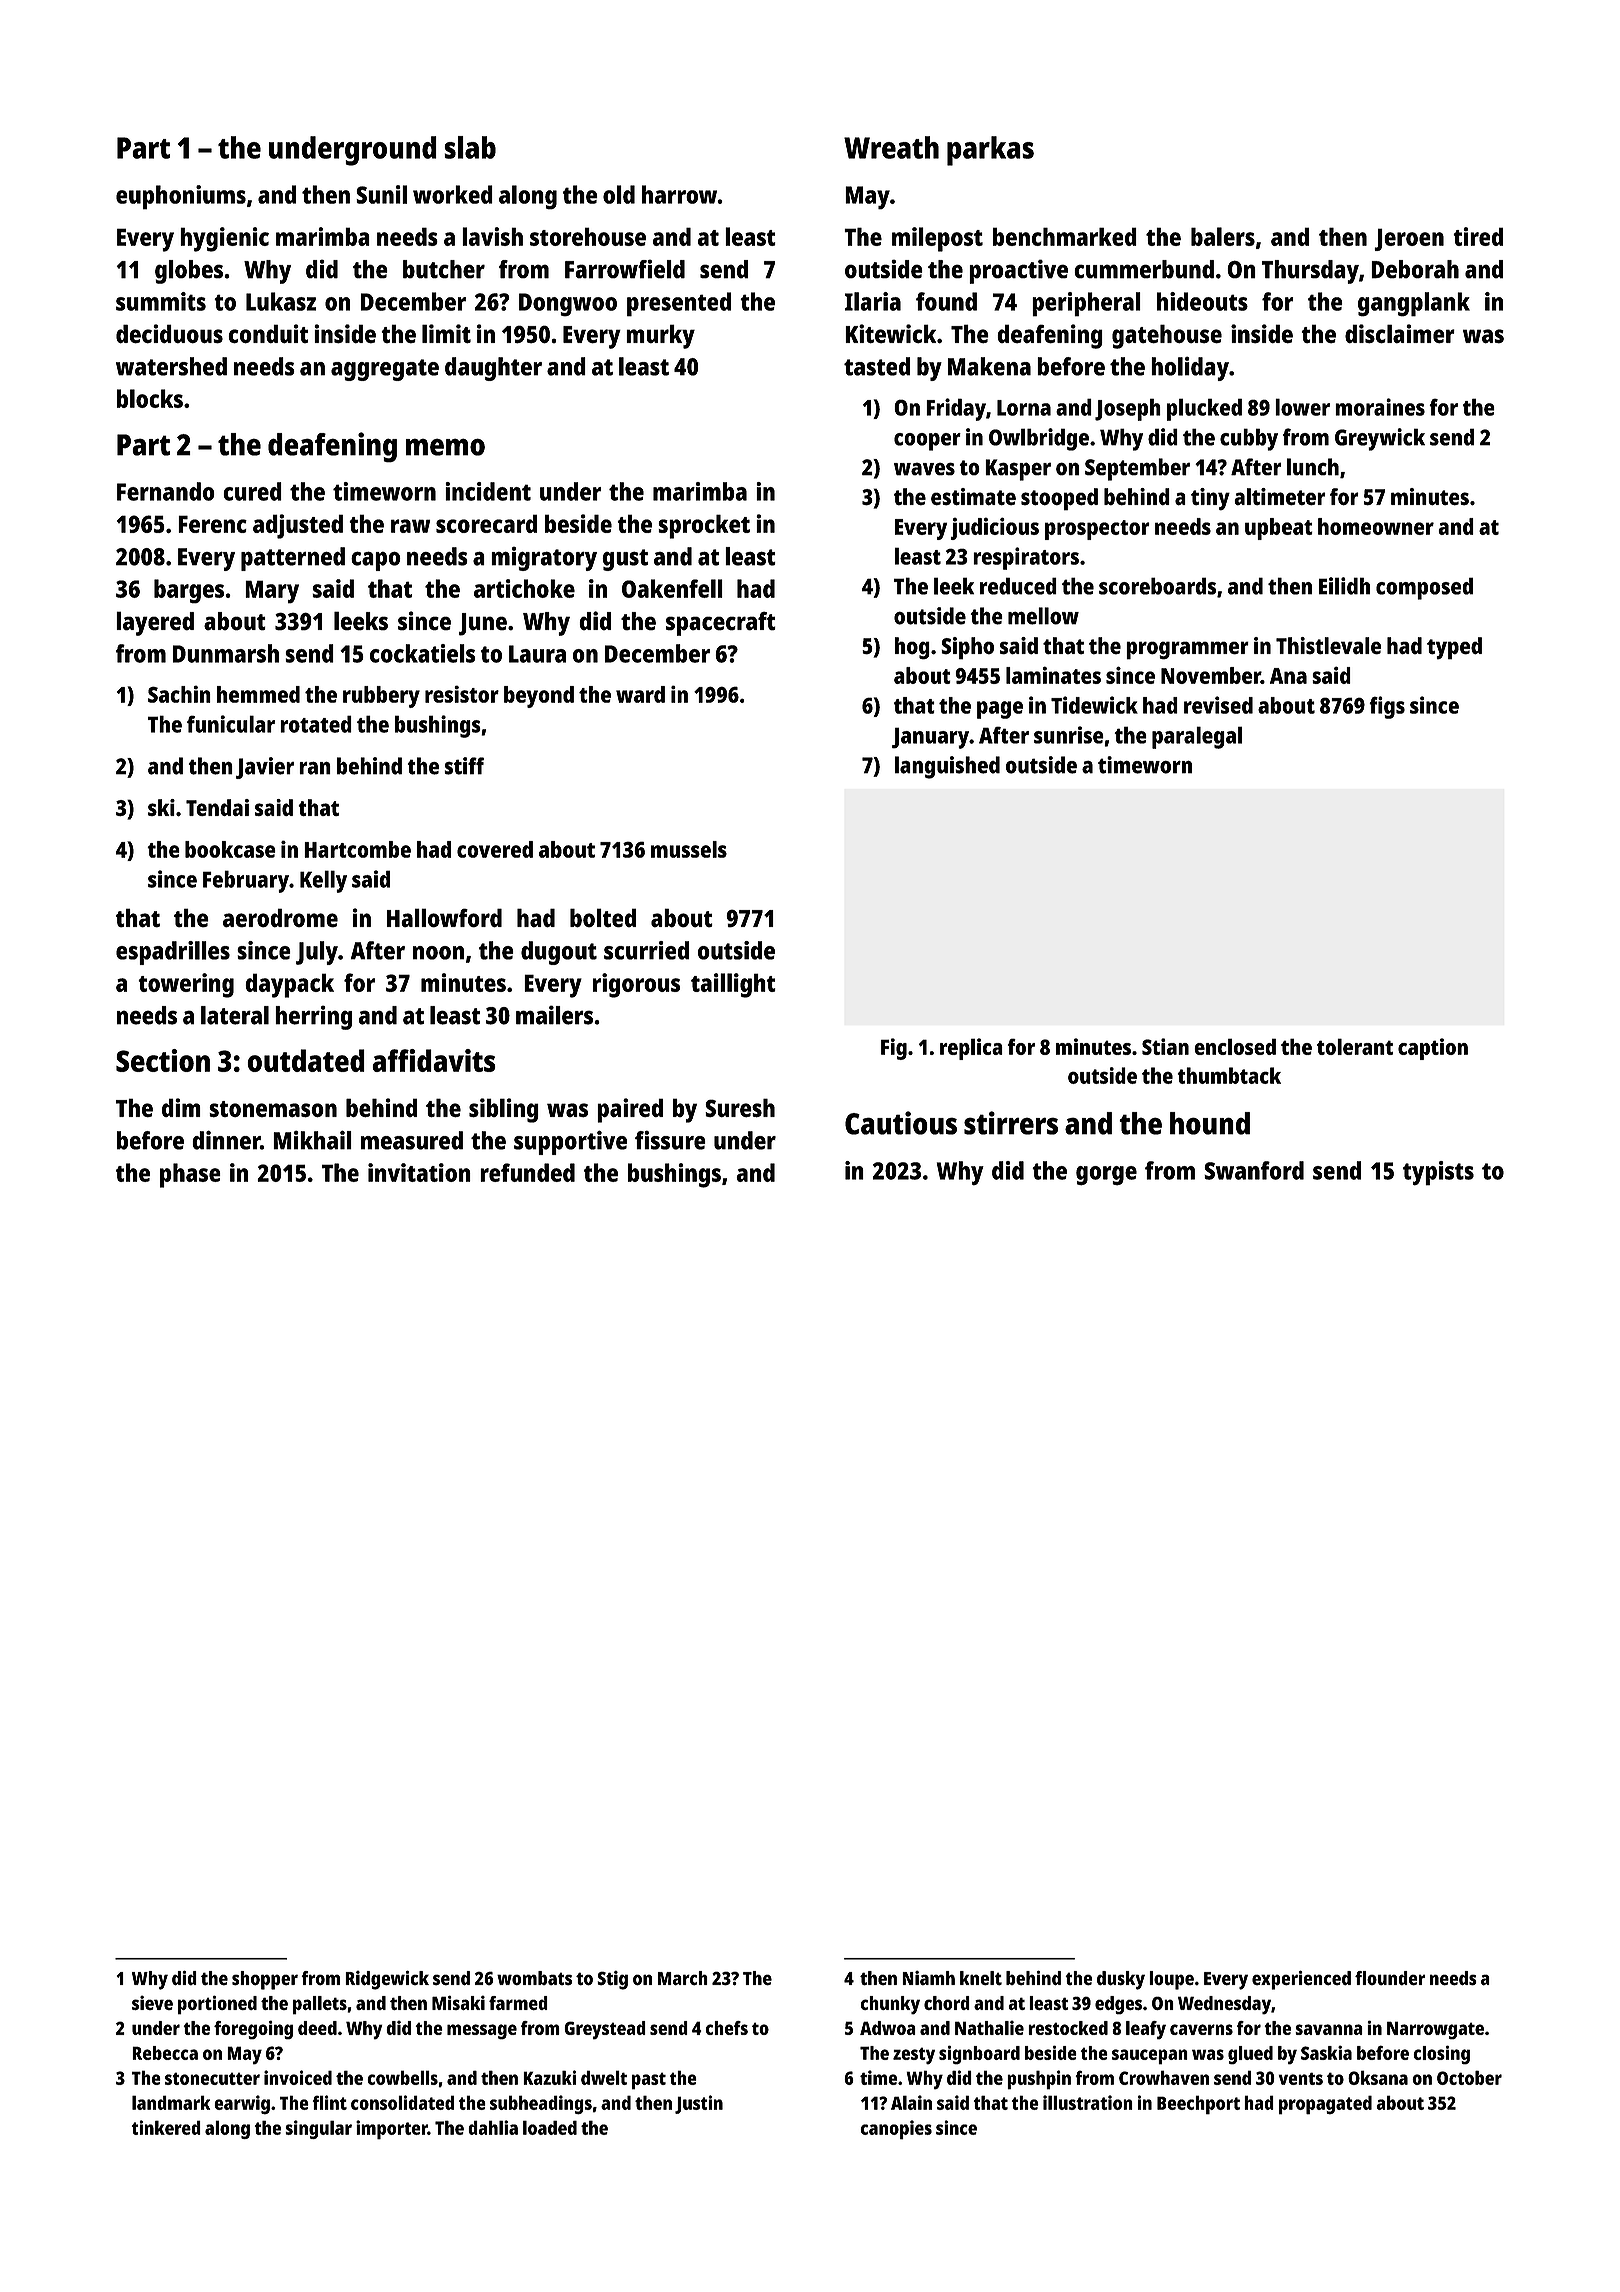 The height and width of the screenshot is (2292, 1620). What do you see at coordinates (470, 147) in the screenshot?
I see `slab` at bounding box center [470, 147].
